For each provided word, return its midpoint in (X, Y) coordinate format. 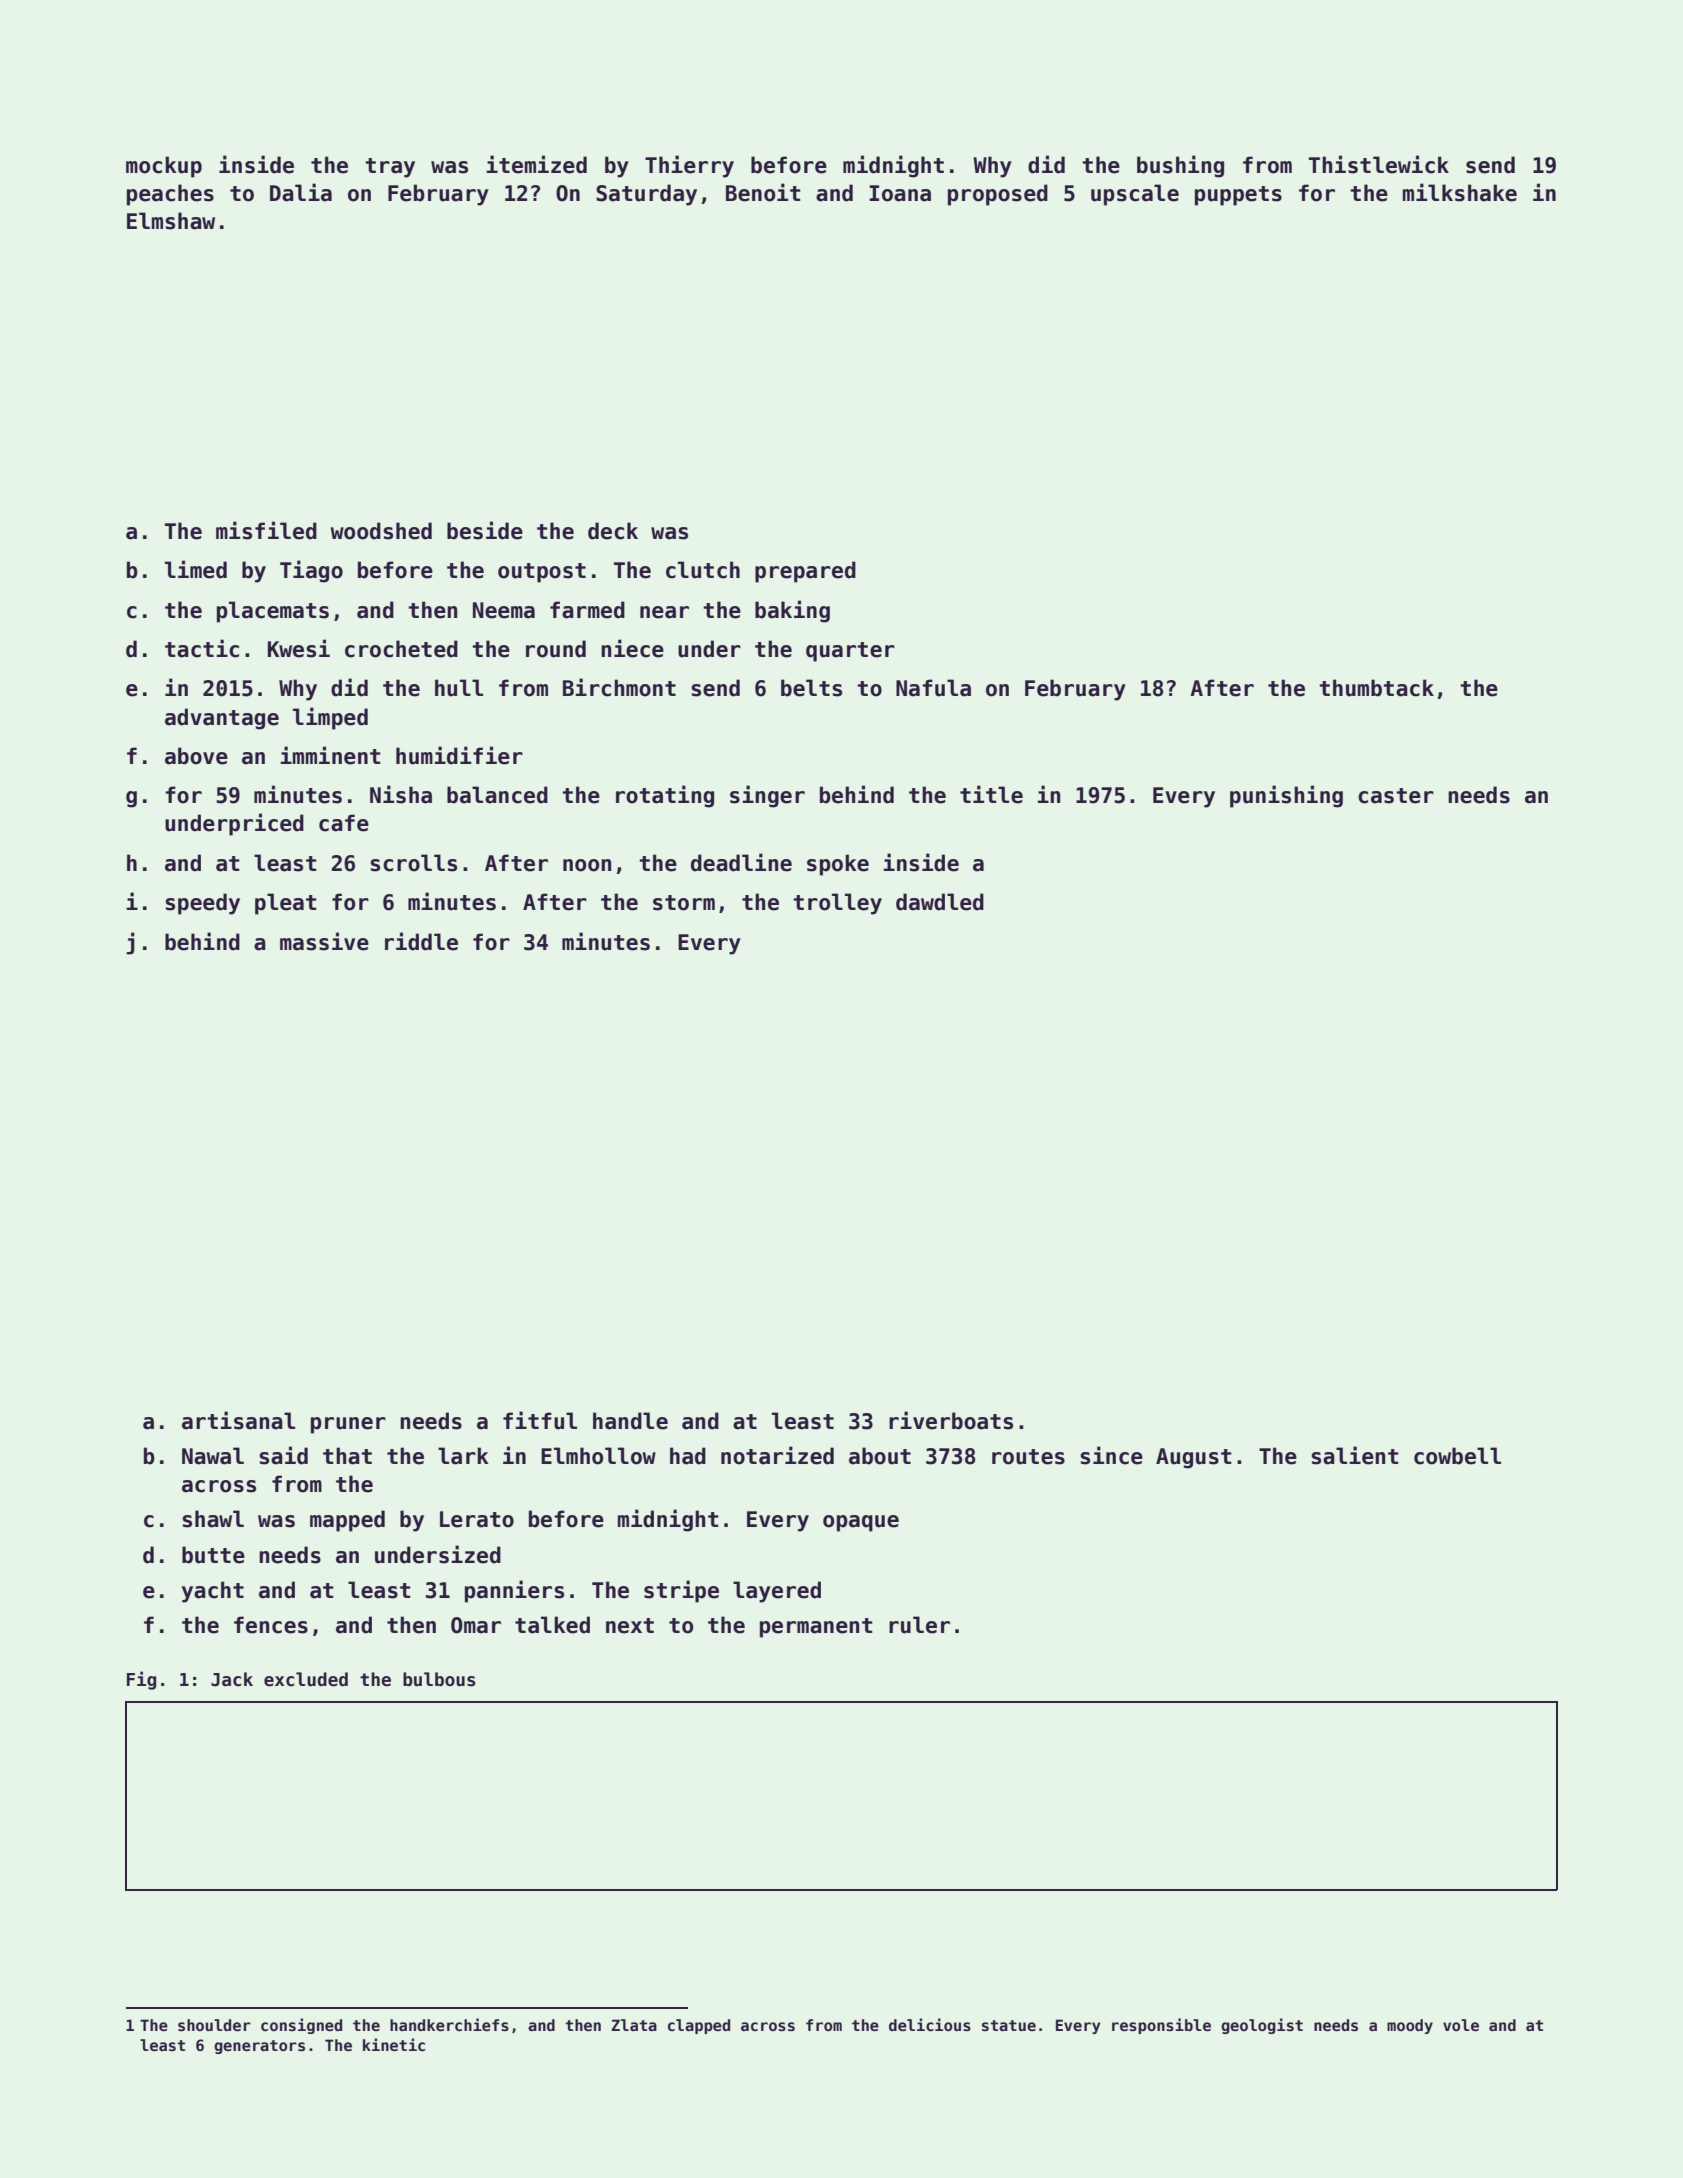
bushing (1180, 166)
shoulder (214, 2025)
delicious (930, 2024)
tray (390, 168)
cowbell (1457, 1456)
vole (1461, 2025)
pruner (348, 1425)
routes (1028, 1457)
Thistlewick (1379, 164)
